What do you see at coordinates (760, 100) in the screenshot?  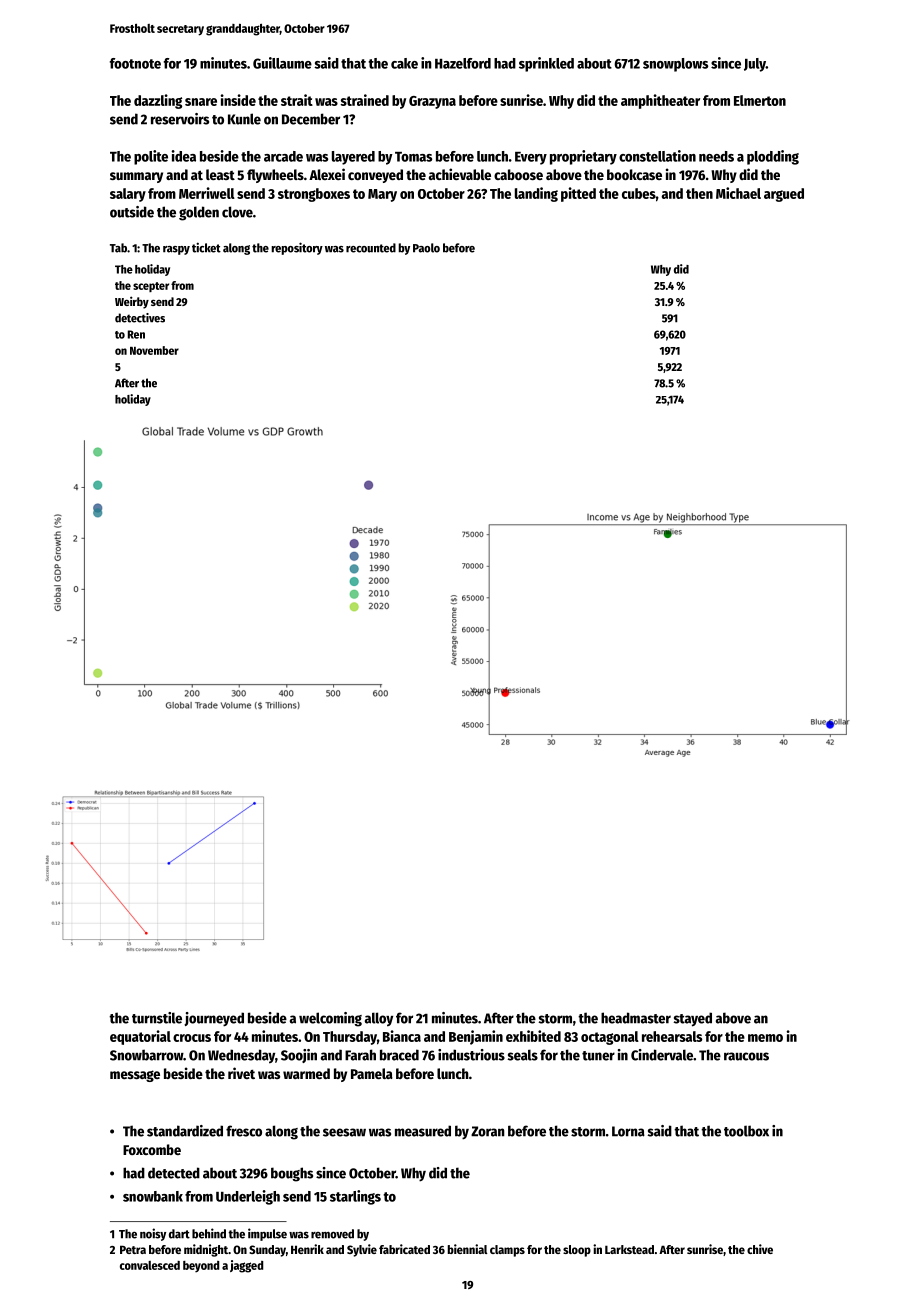 I see `Elmerton` at bounding box center [760, 100].
